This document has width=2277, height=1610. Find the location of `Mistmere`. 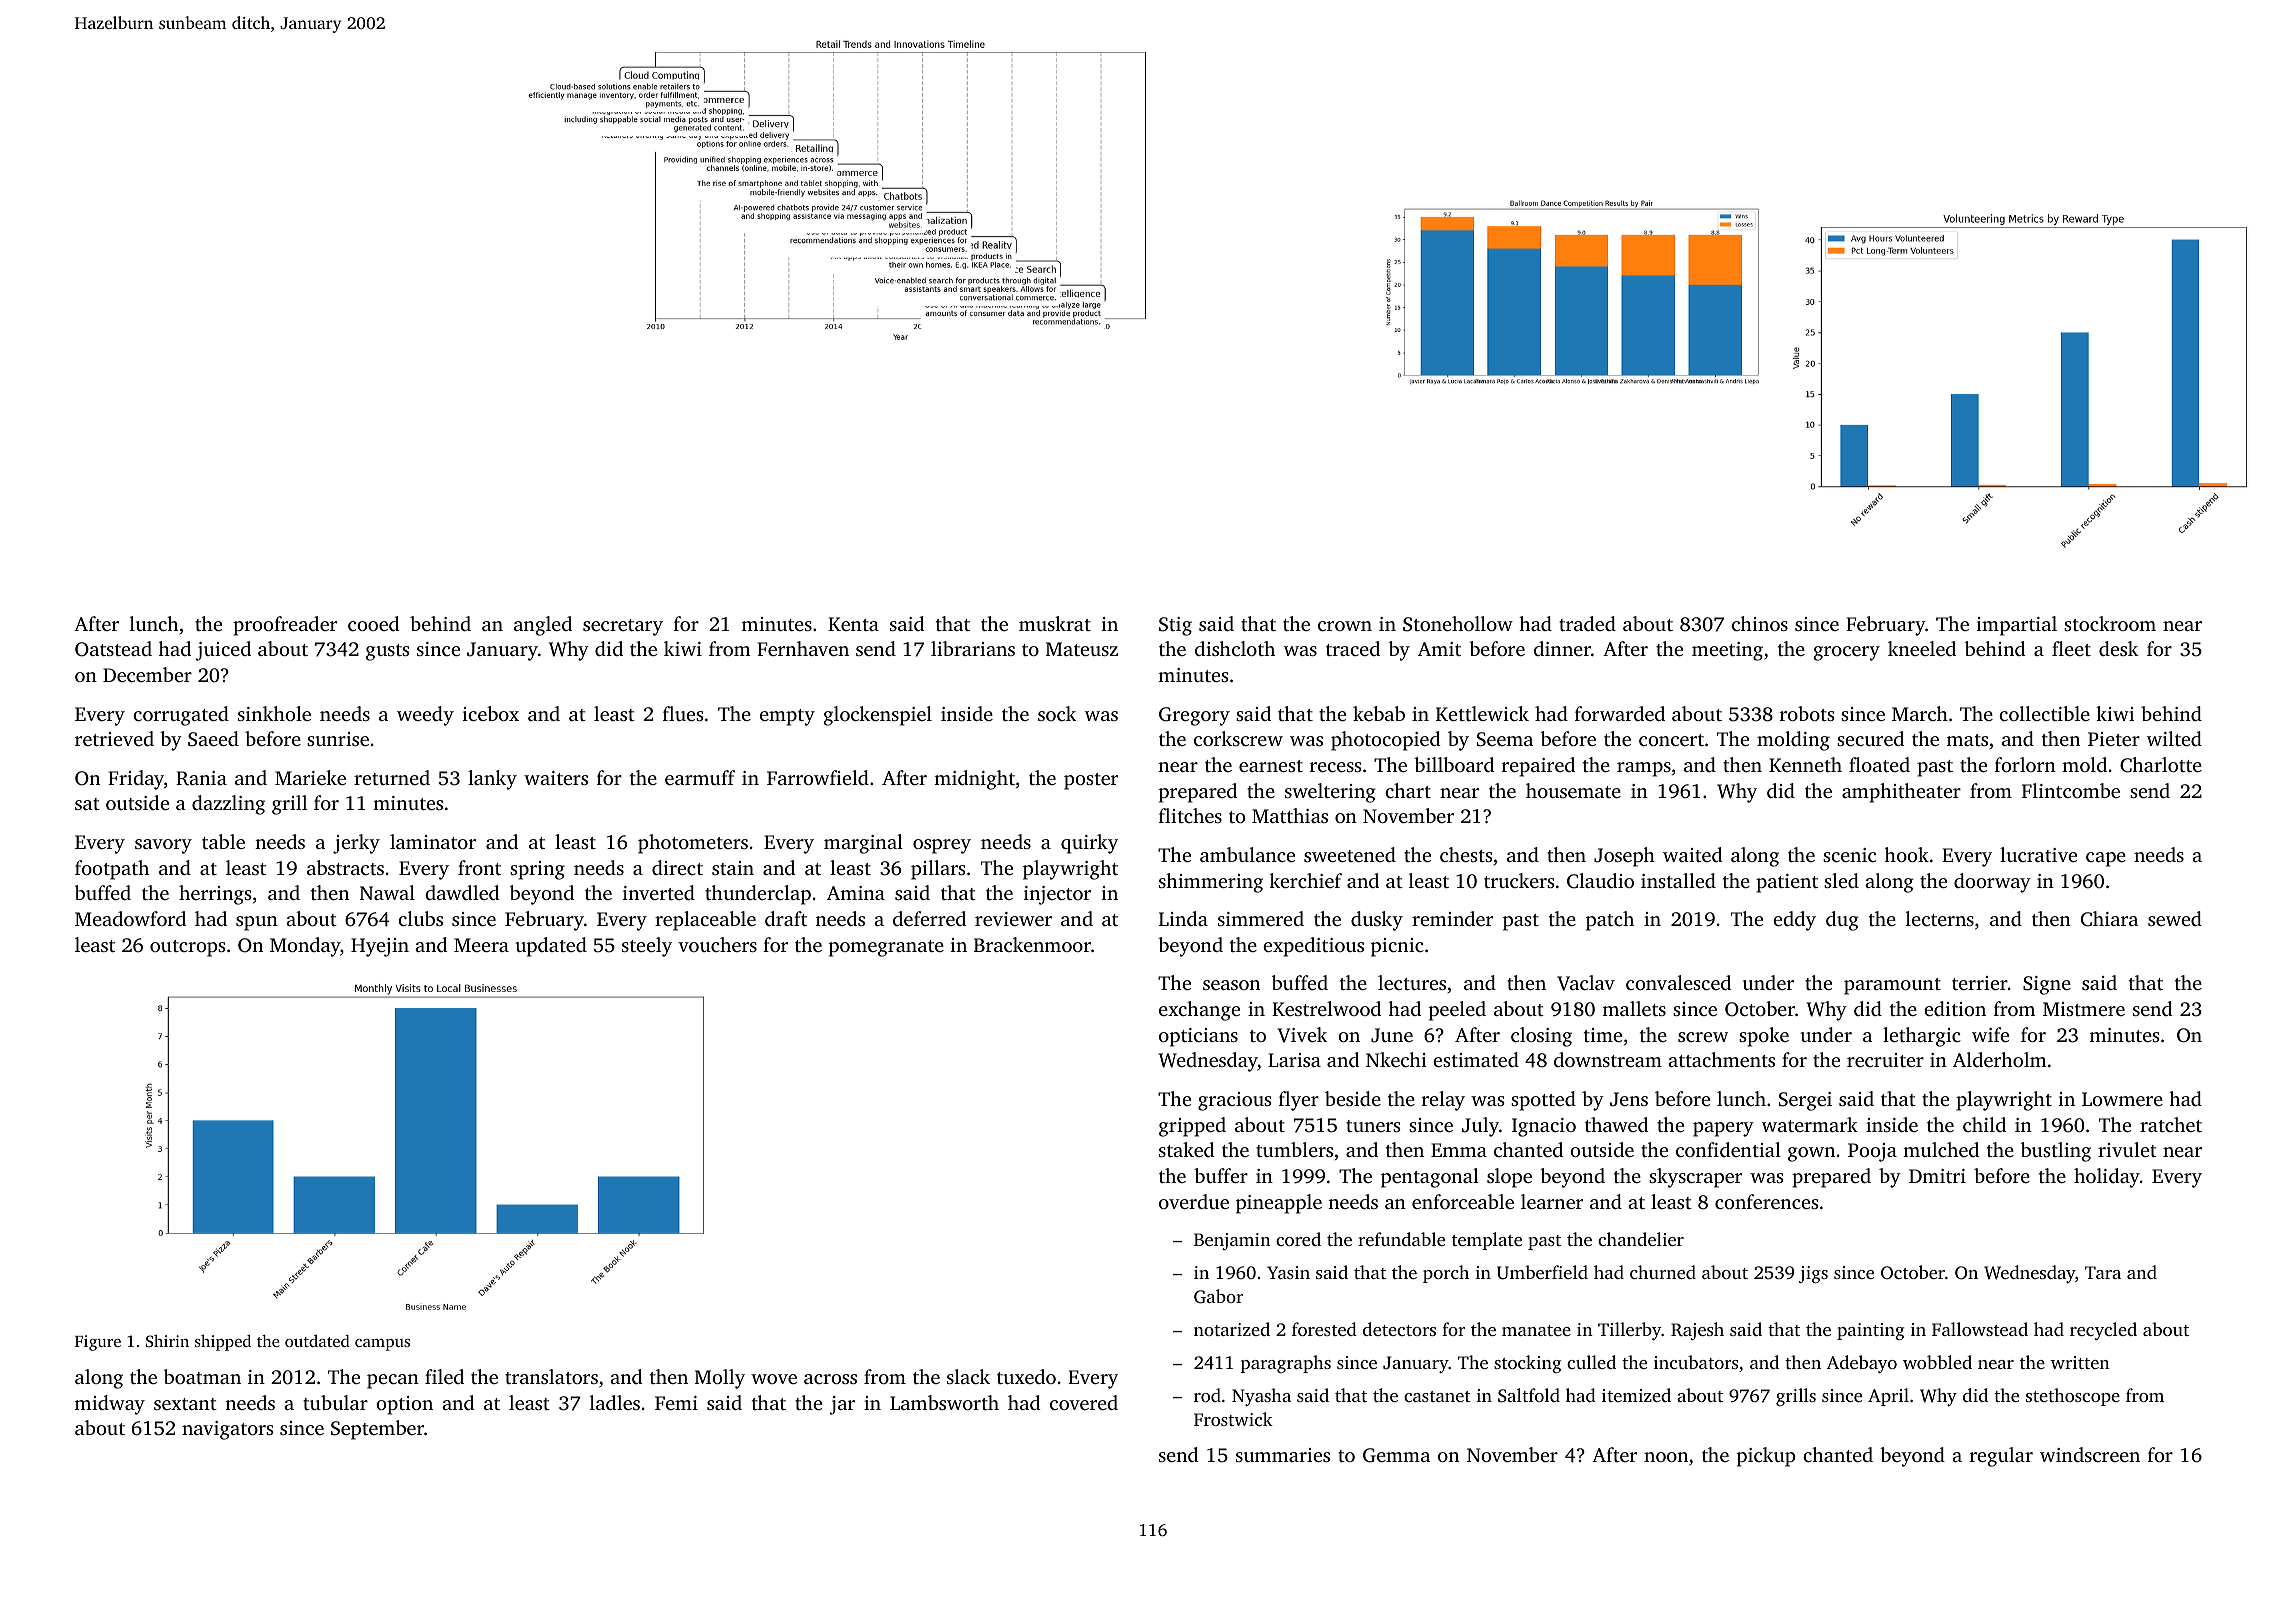

Mistmere is located at coordinates (2084, 1009).
